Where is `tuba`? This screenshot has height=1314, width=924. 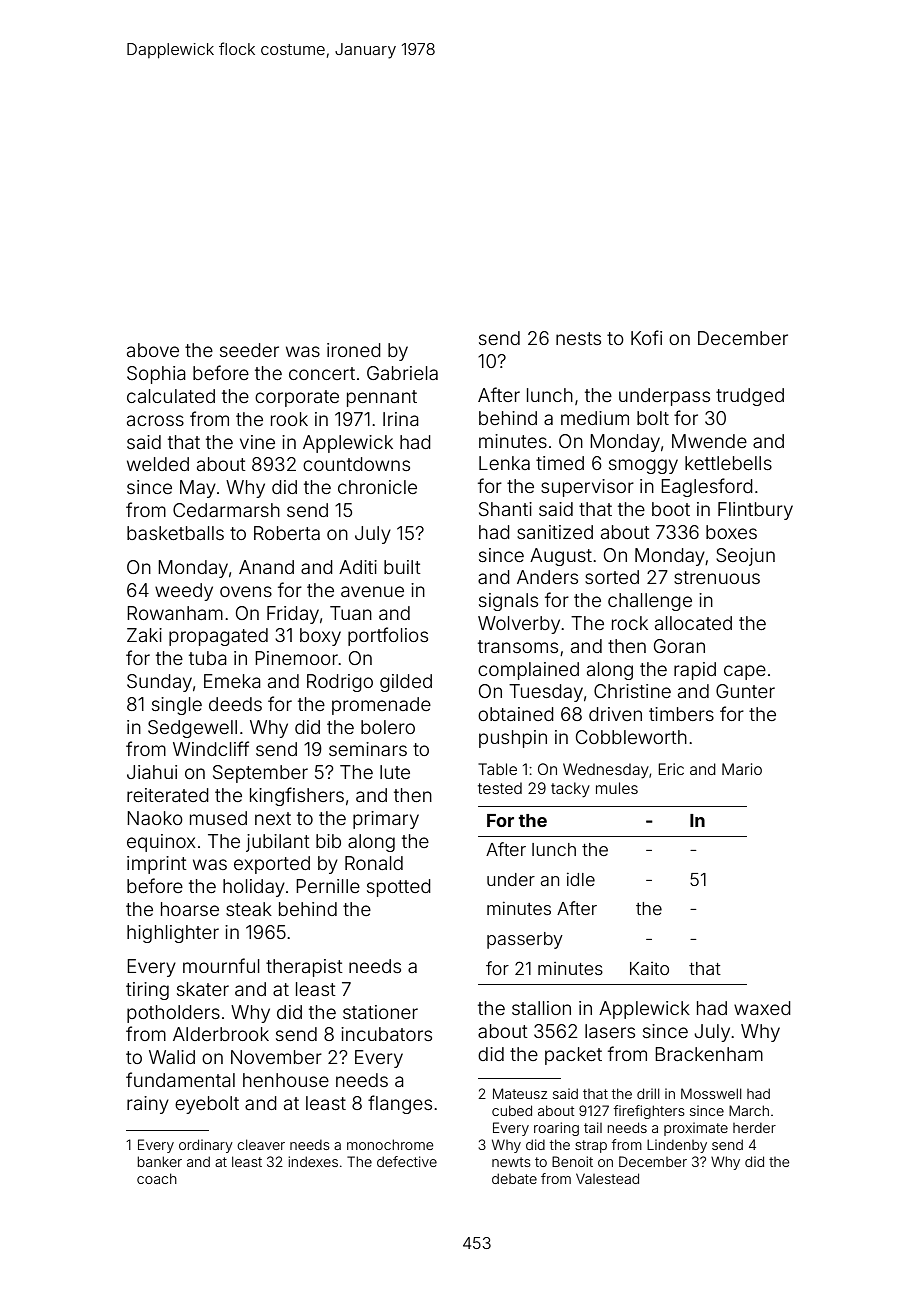
tuba is located at coordinates (208, 658).
